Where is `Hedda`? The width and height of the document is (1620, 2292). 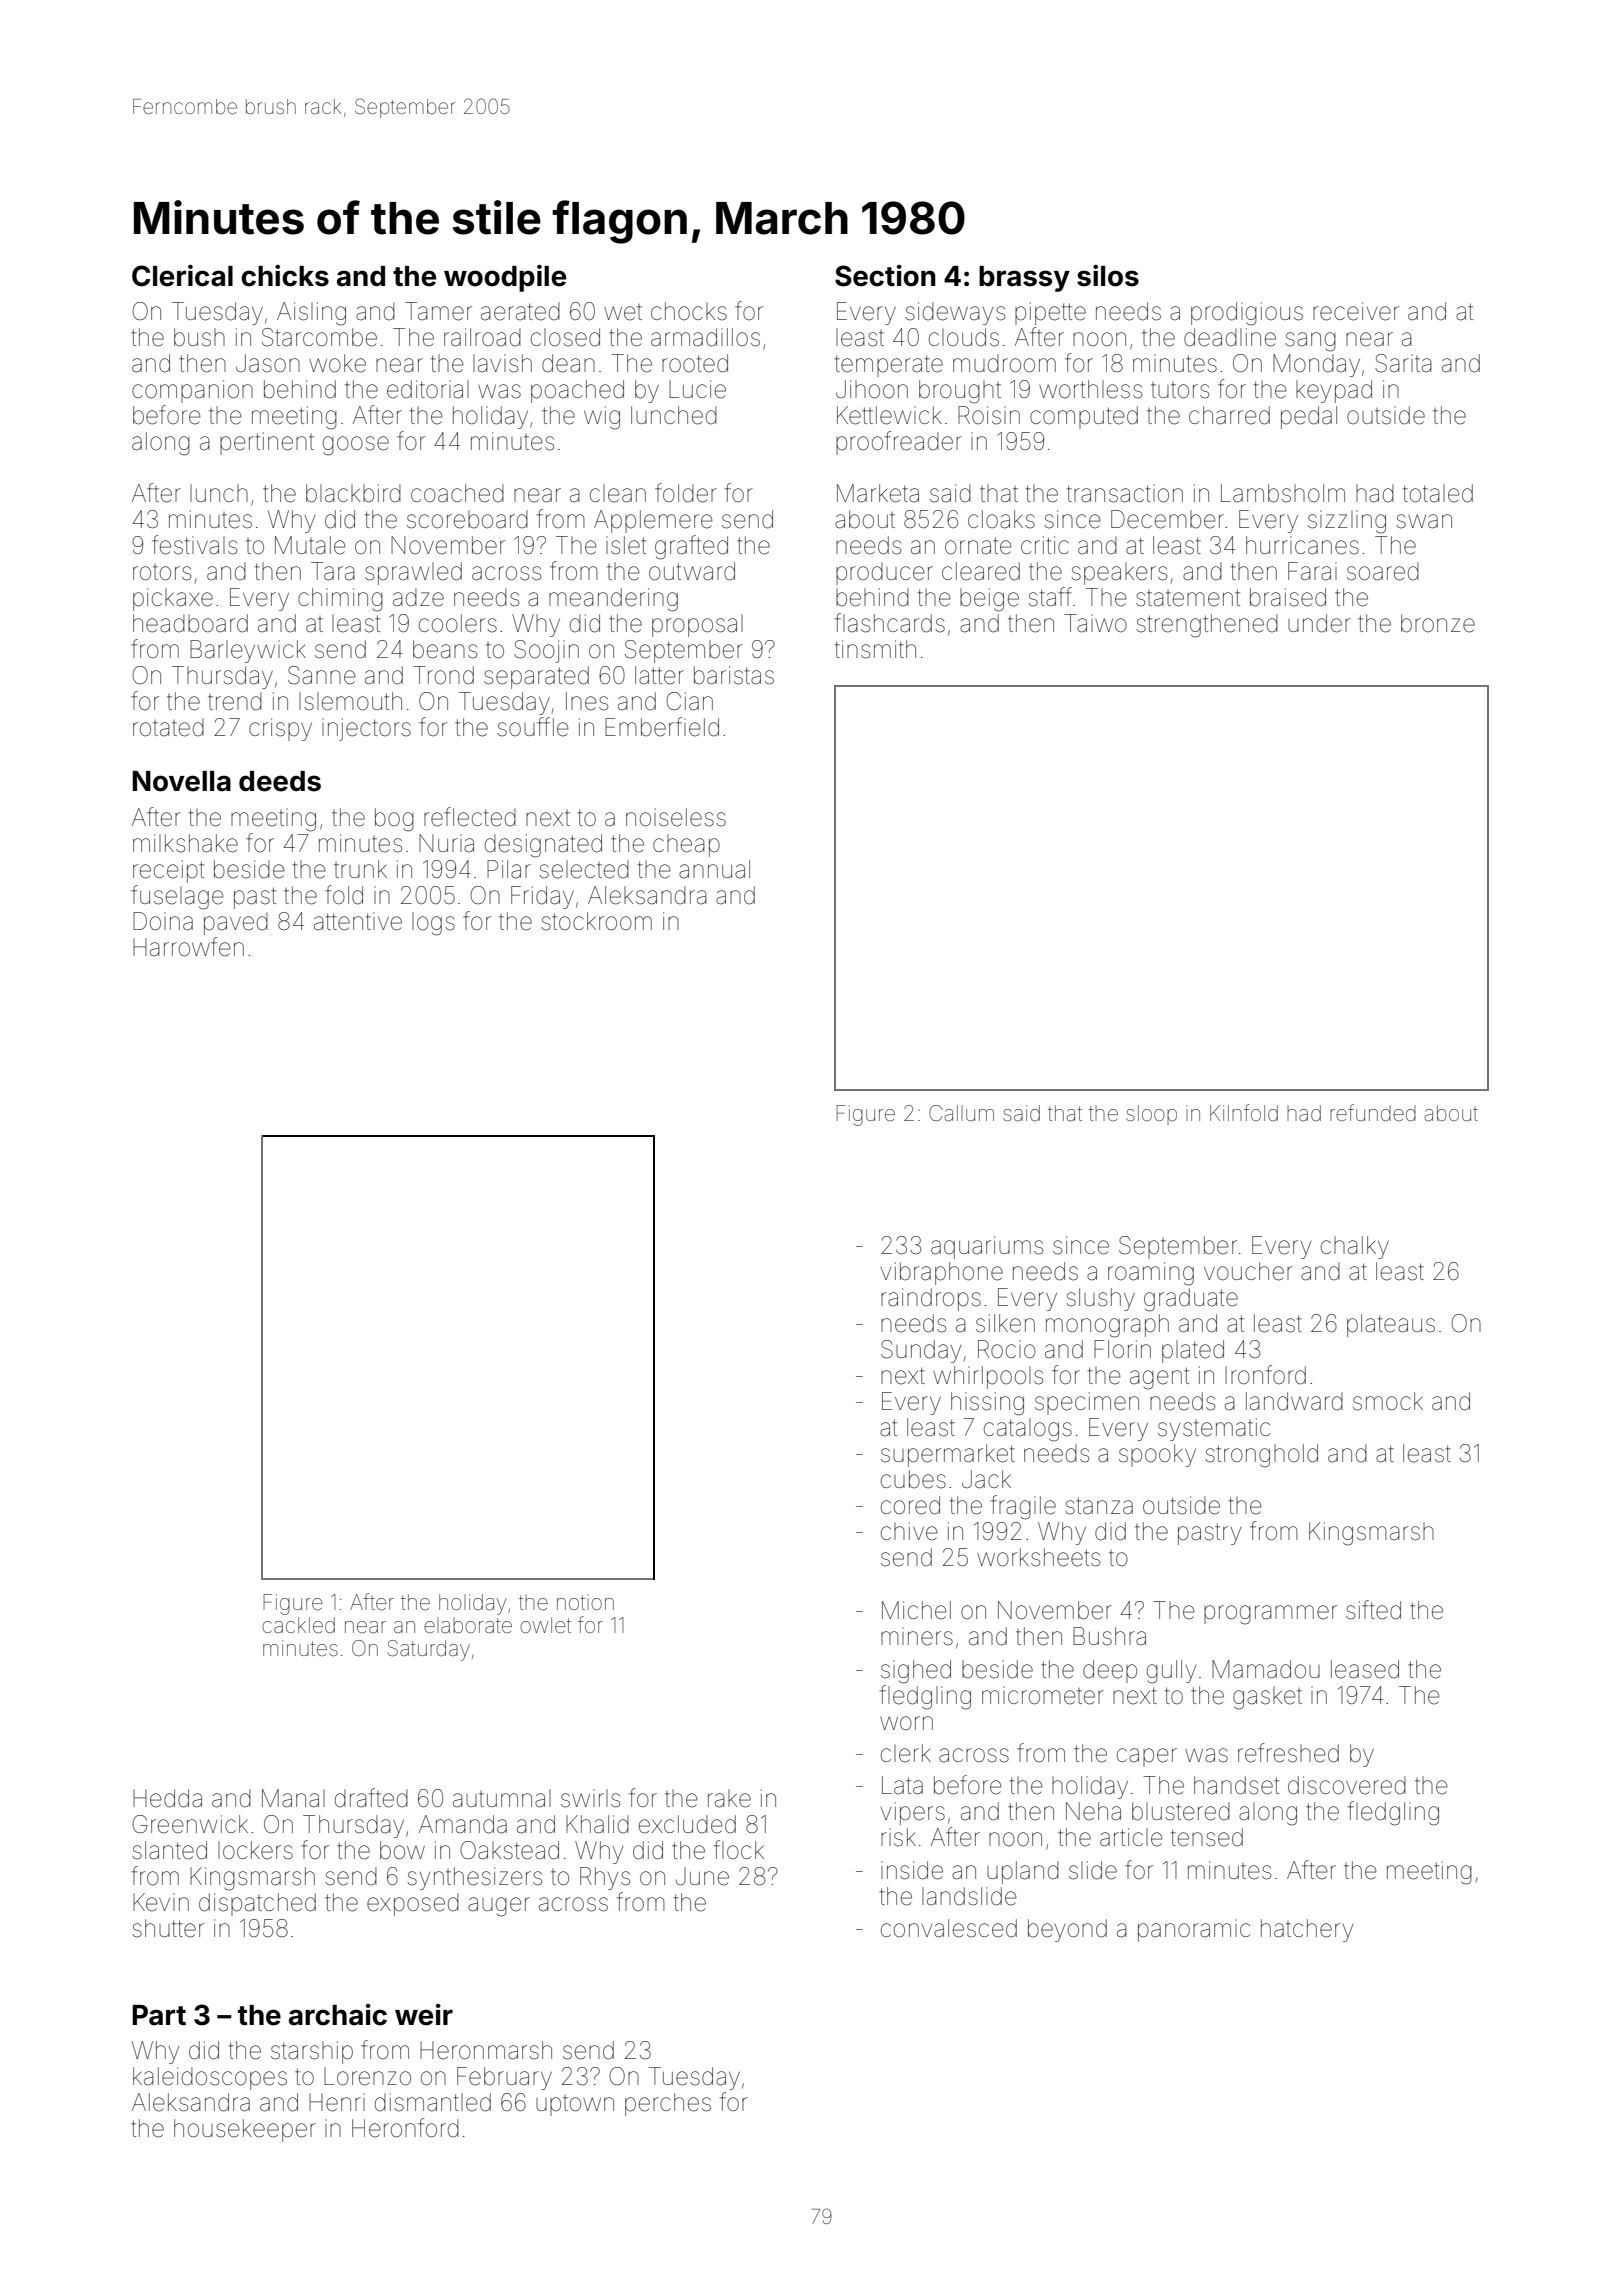 Hedda is located at coordinates (167, 1798).
